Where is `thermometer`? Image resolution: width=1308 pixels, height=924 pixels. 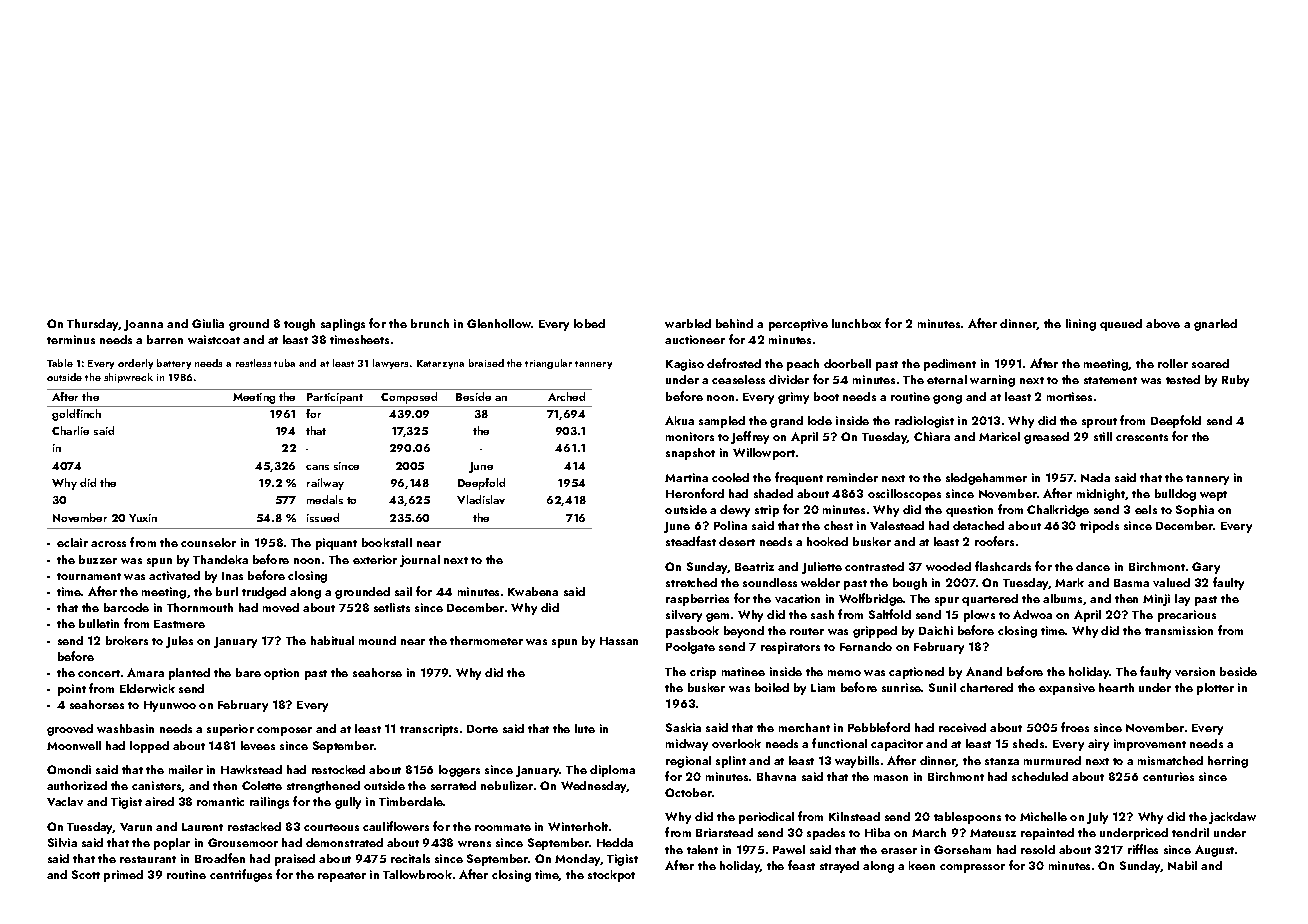
thermometer is located at coordinates (486, 640).
